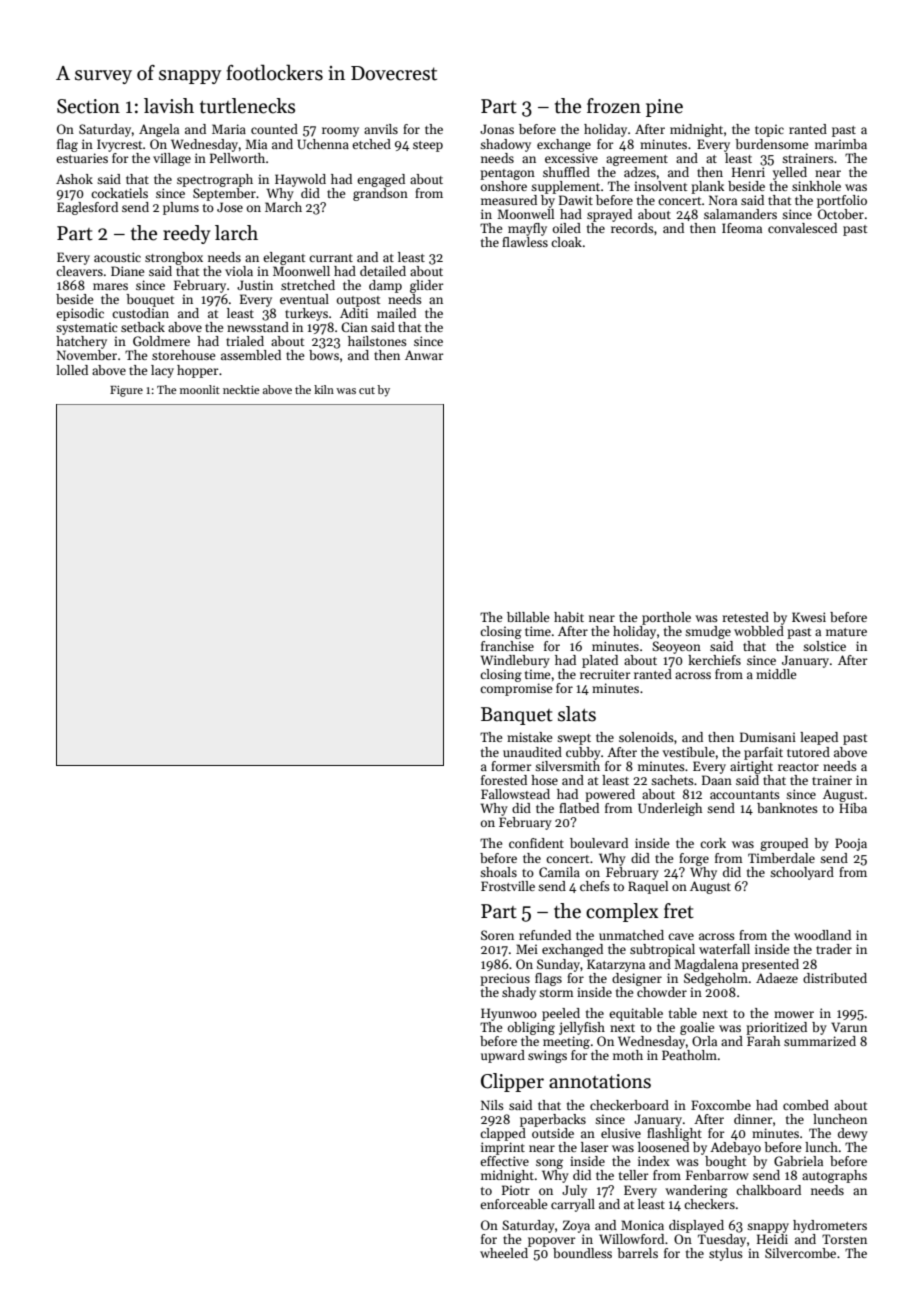 The height and width of the screenshot is (1308, 924). Describe the element at coordinates (844, 1239) in the screenshot. I see `Torsten` at that location.
